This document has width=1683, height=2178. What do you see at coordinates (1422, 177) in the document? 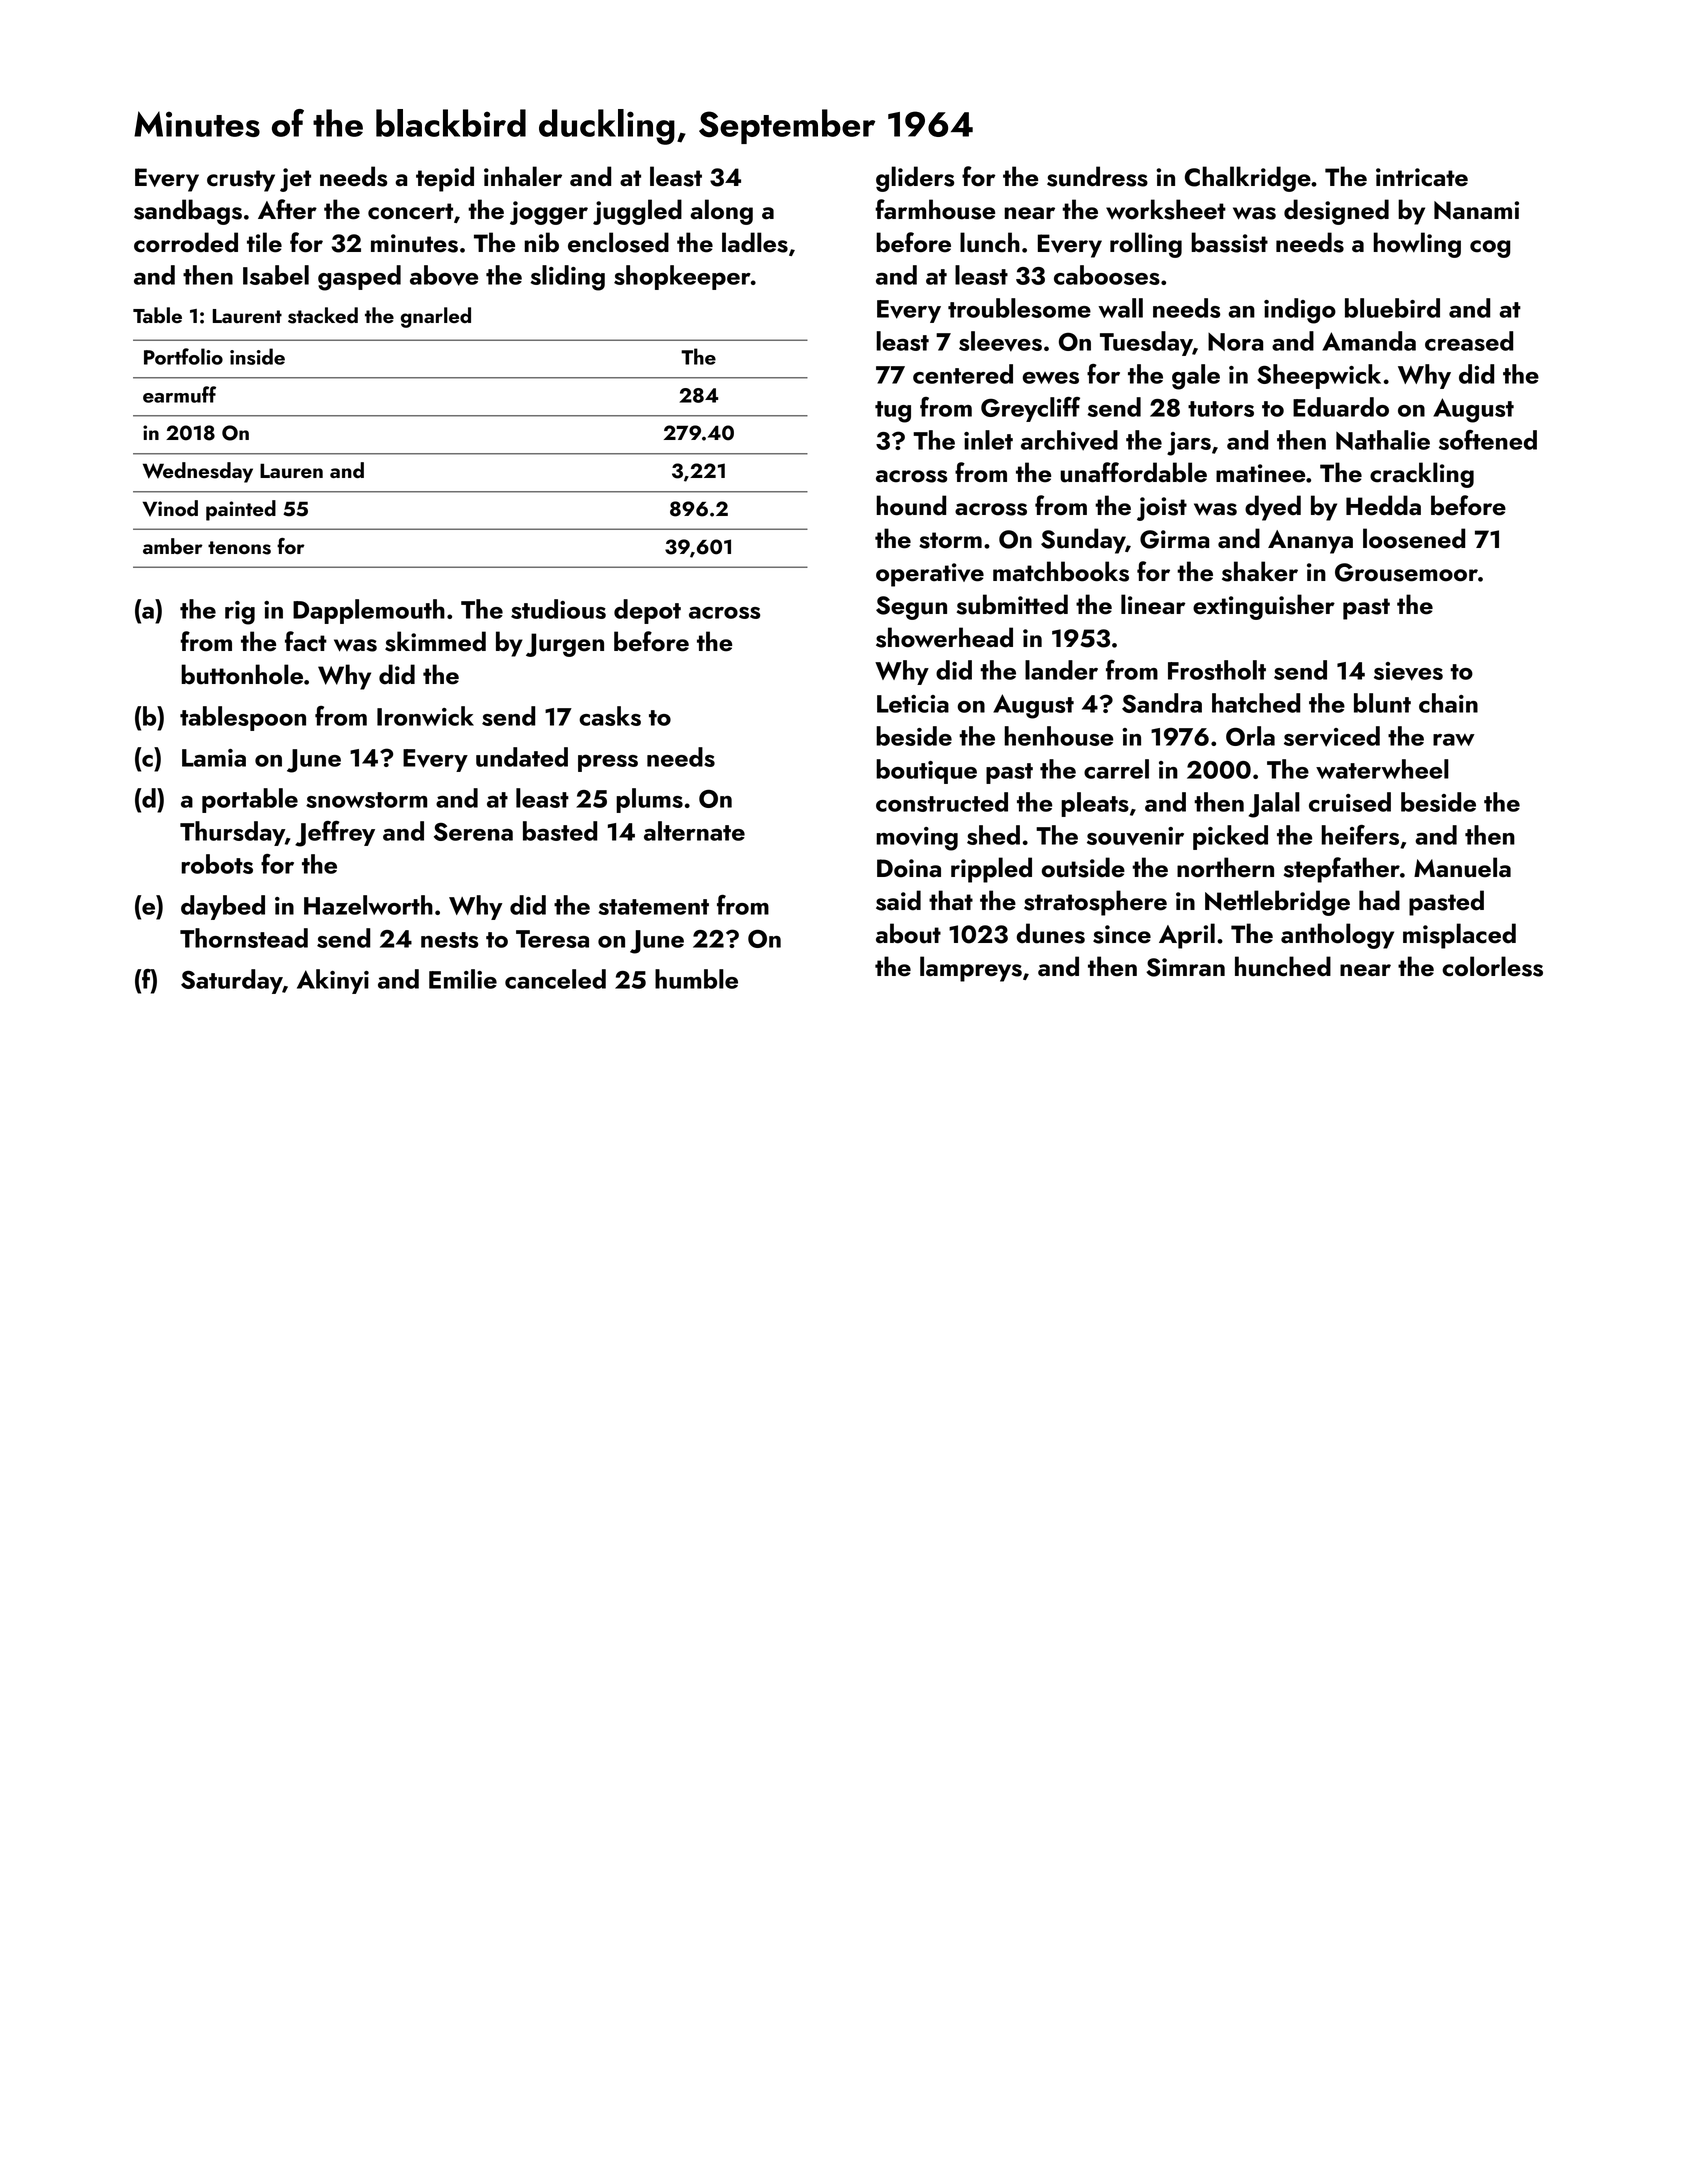
I see `intricate` at bounding box center [1422, 177].
